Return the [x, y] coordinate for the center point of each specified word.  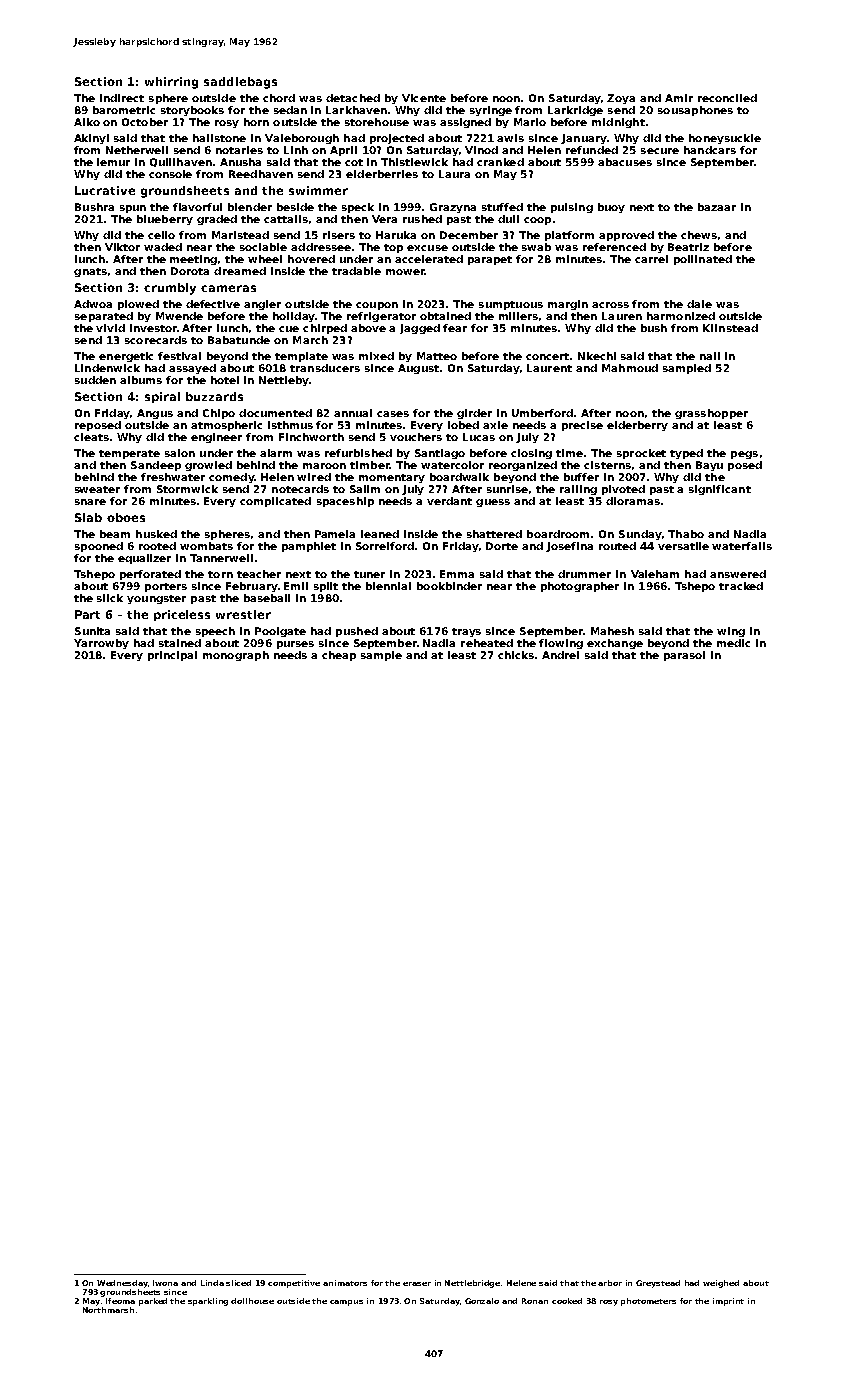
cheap [339, 656]
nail [710, 356]
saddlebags [240, 83]
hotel [225, 380]
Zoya [621, 99]
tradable [356, 271]
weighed [721, 1284]
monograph [236, 656]
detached [353, 98]
